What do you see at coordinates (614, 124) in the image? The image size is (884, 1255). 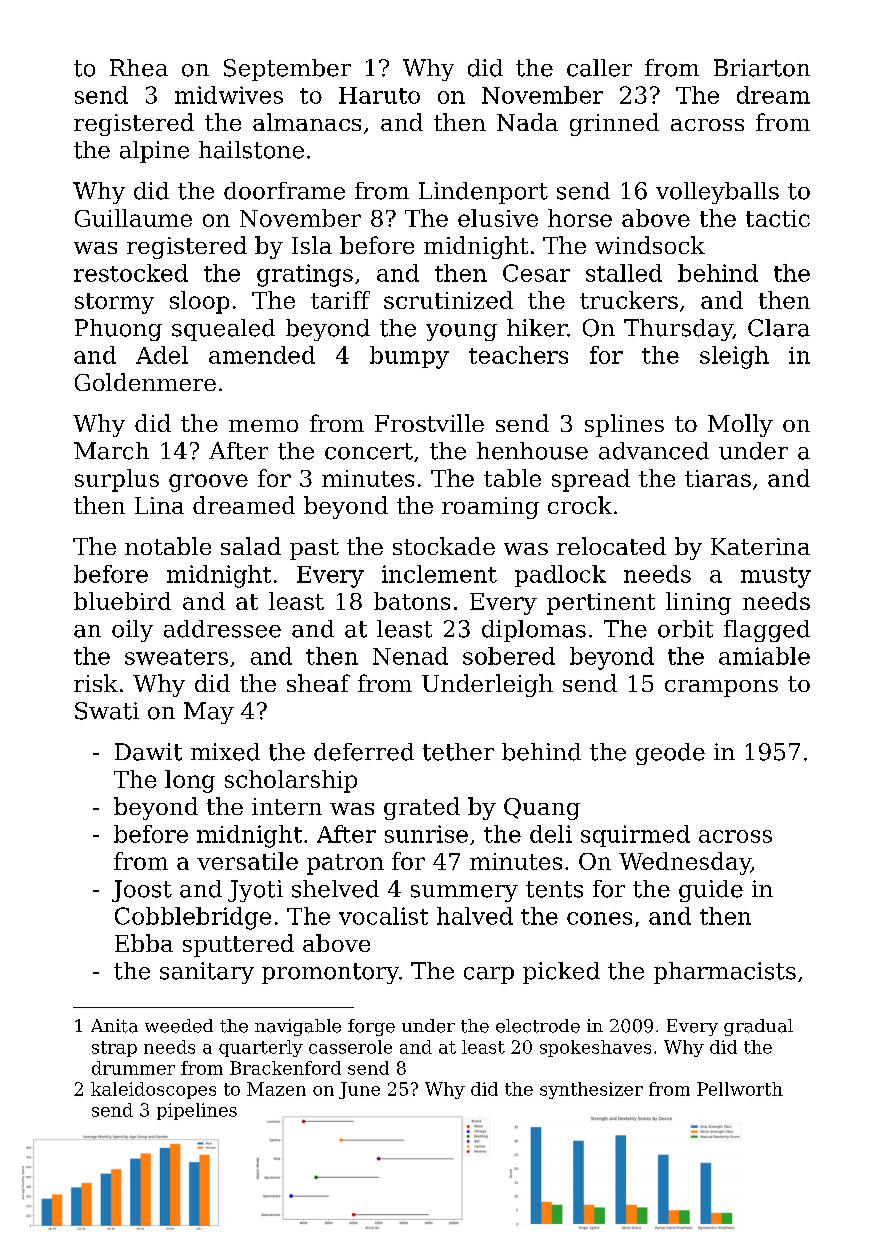 I see `grinned` at bounding box center [614, 124].
